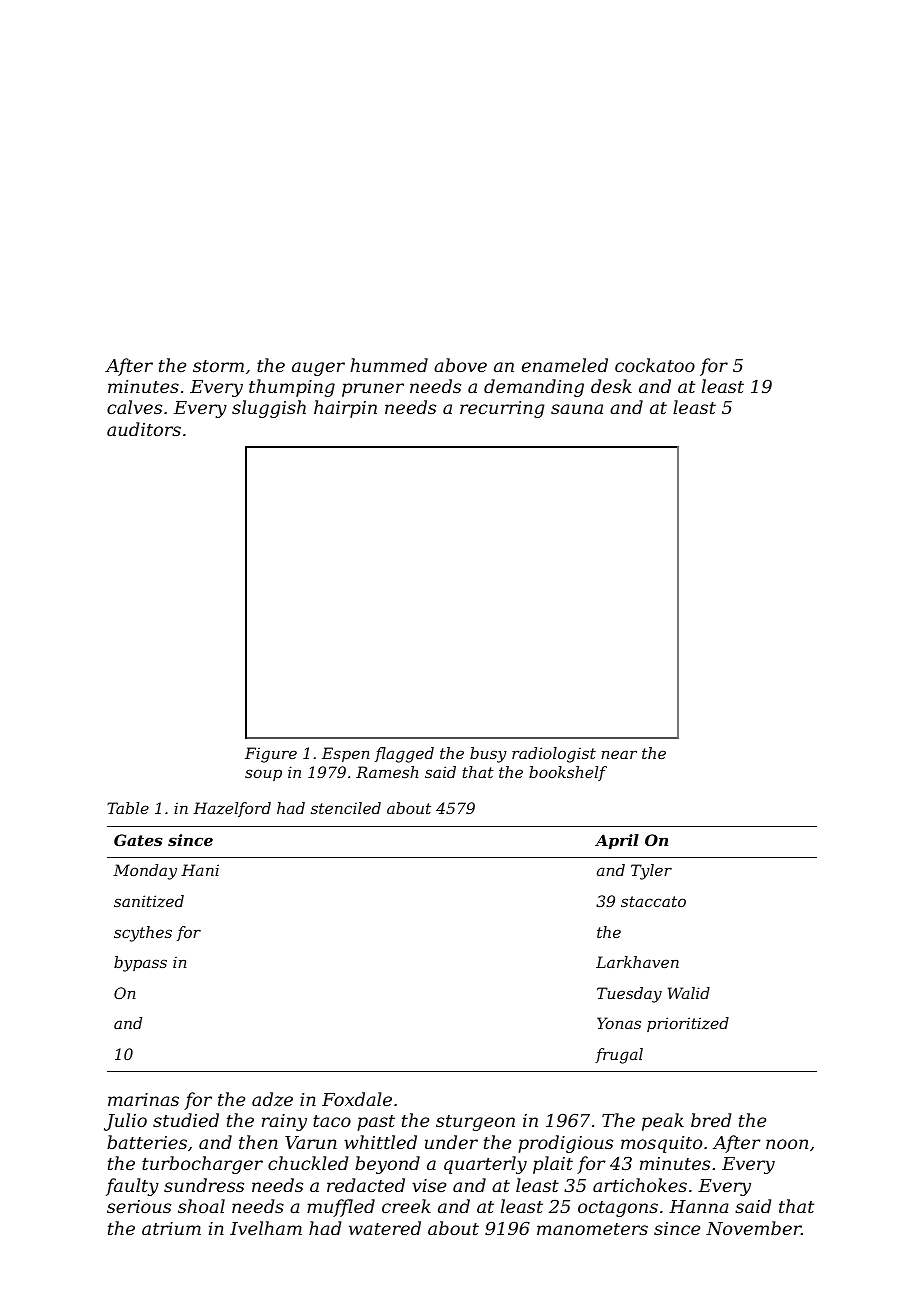 The width and height of the screenshot is (924, 1308). What do you see at coordinates (619, 754) in the screenshot?
I see `near` at bounding box center [619, 754].
